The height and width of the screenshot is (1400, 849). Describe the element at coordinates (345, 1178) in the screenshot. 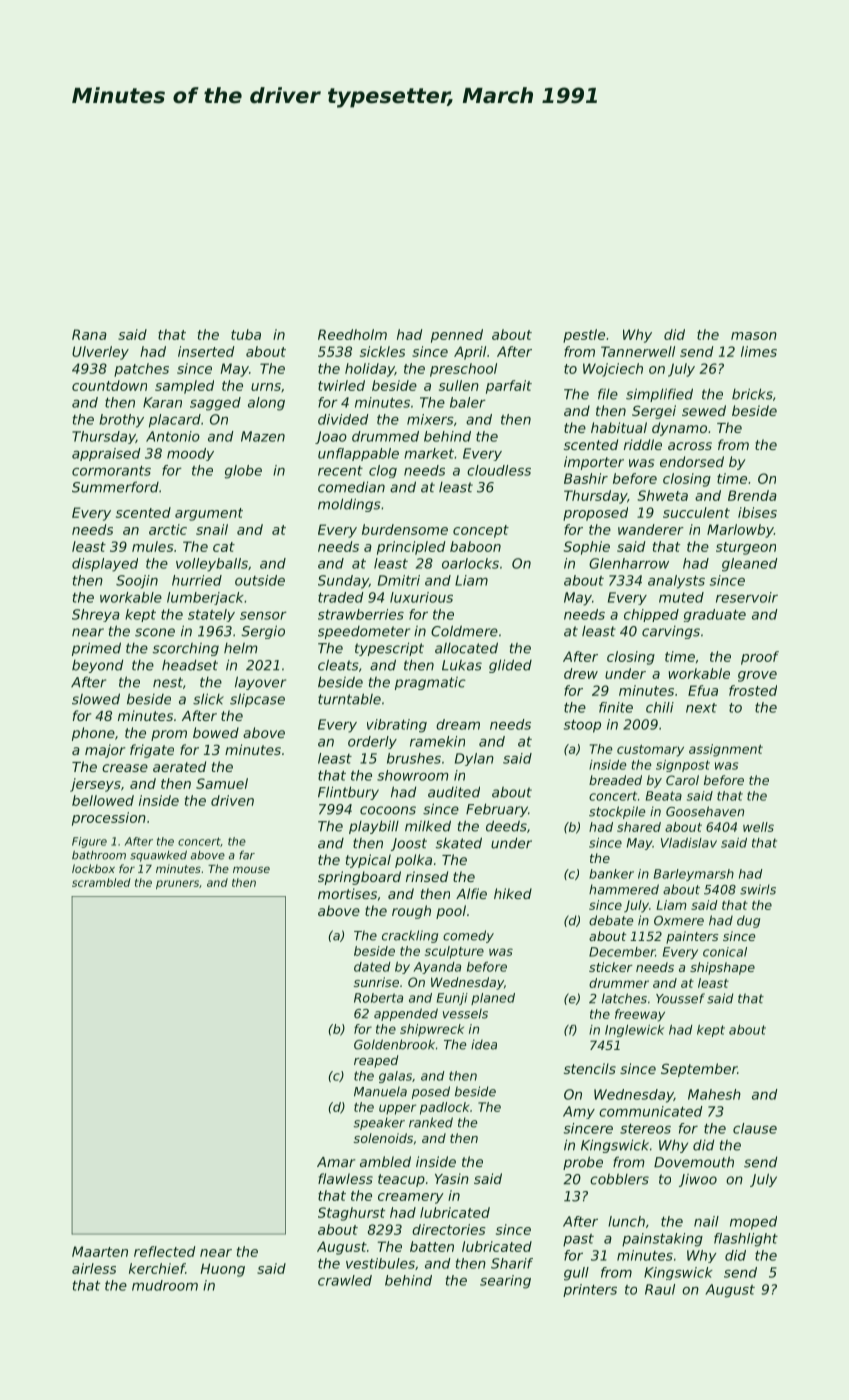

I see `flawless` at that location.
